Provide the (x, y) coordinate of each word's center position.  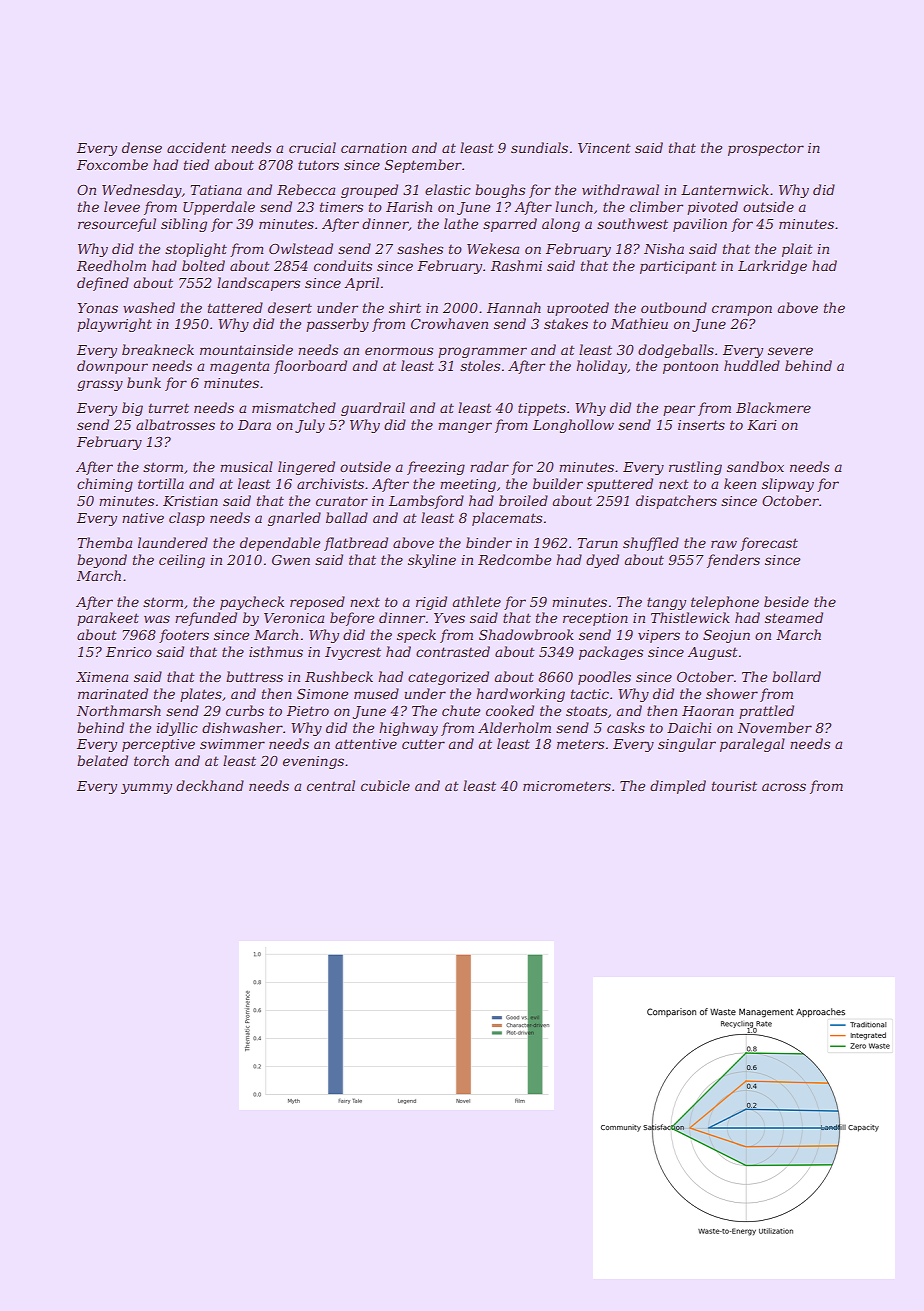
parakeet (108, 619)
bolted (203, 265)
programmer (482, 352)
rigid (431, 603)
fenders (733, 561)
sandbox (755, 466)
